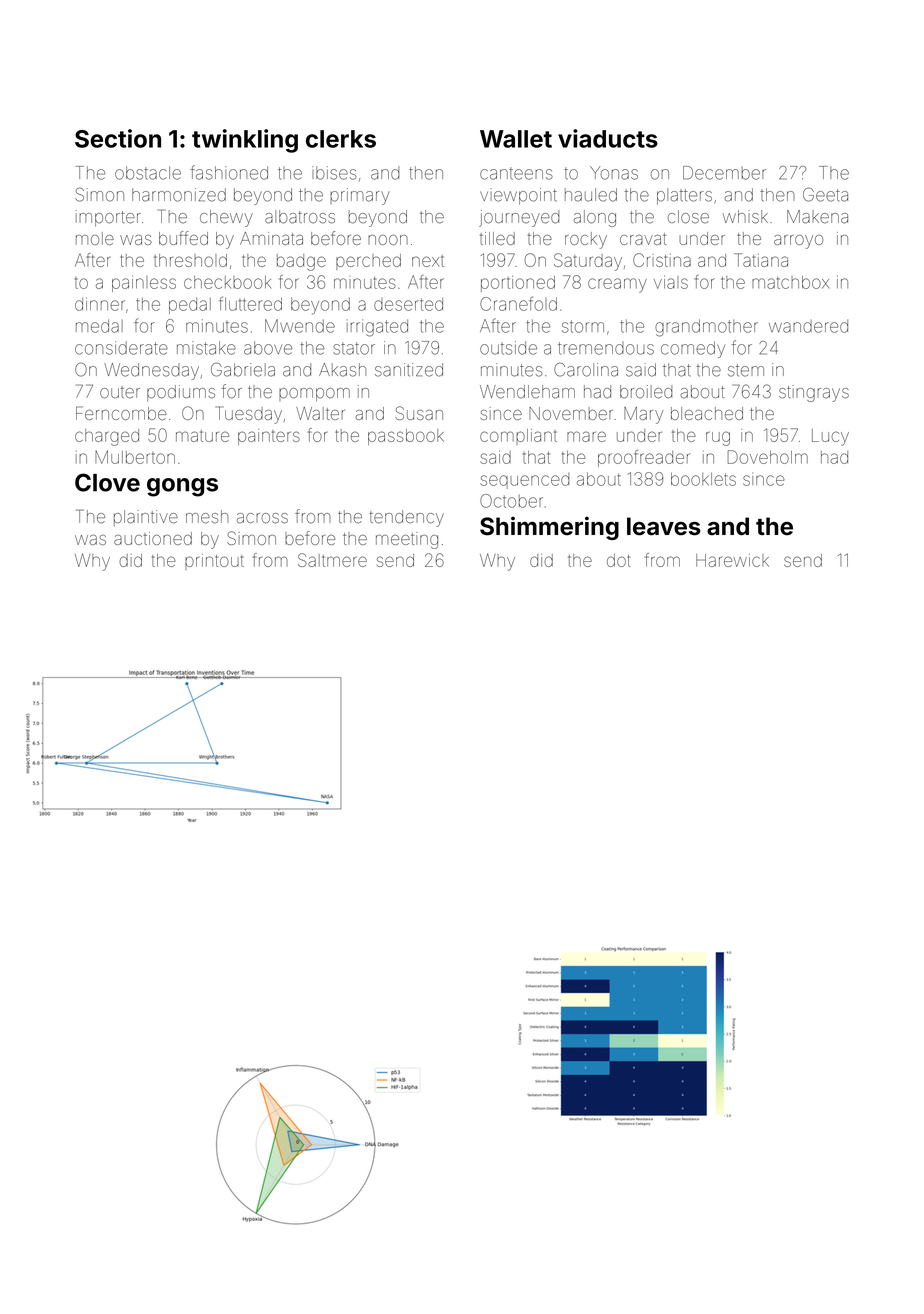 The image size is (924, 1314). I want to click on badge, so click(301, 262).
